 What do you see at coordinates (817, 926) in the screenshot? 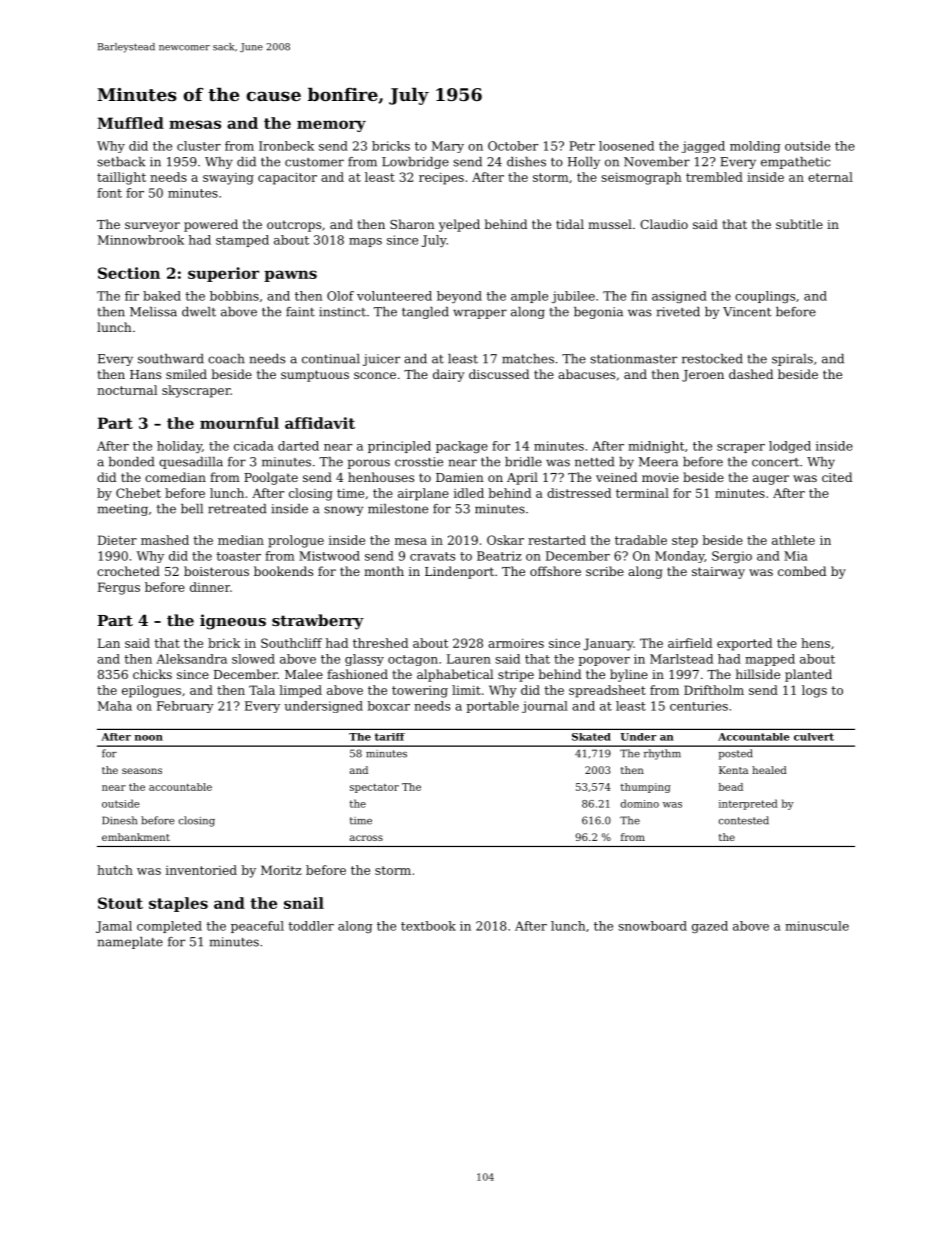
I see `minuscule` at bounding box center [817, 926].
